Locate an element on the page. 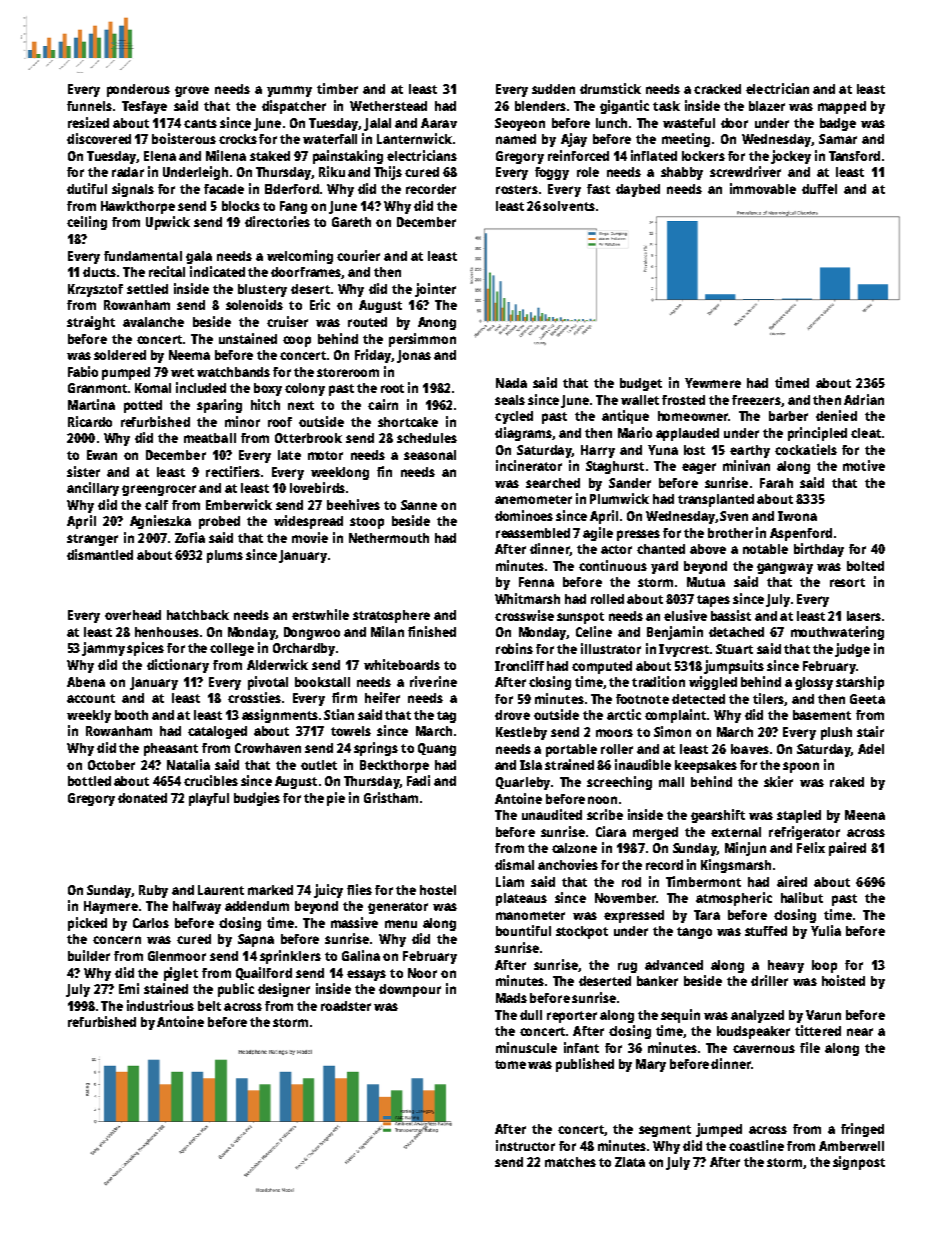  industrious is located at coordinates (160, 1005).
